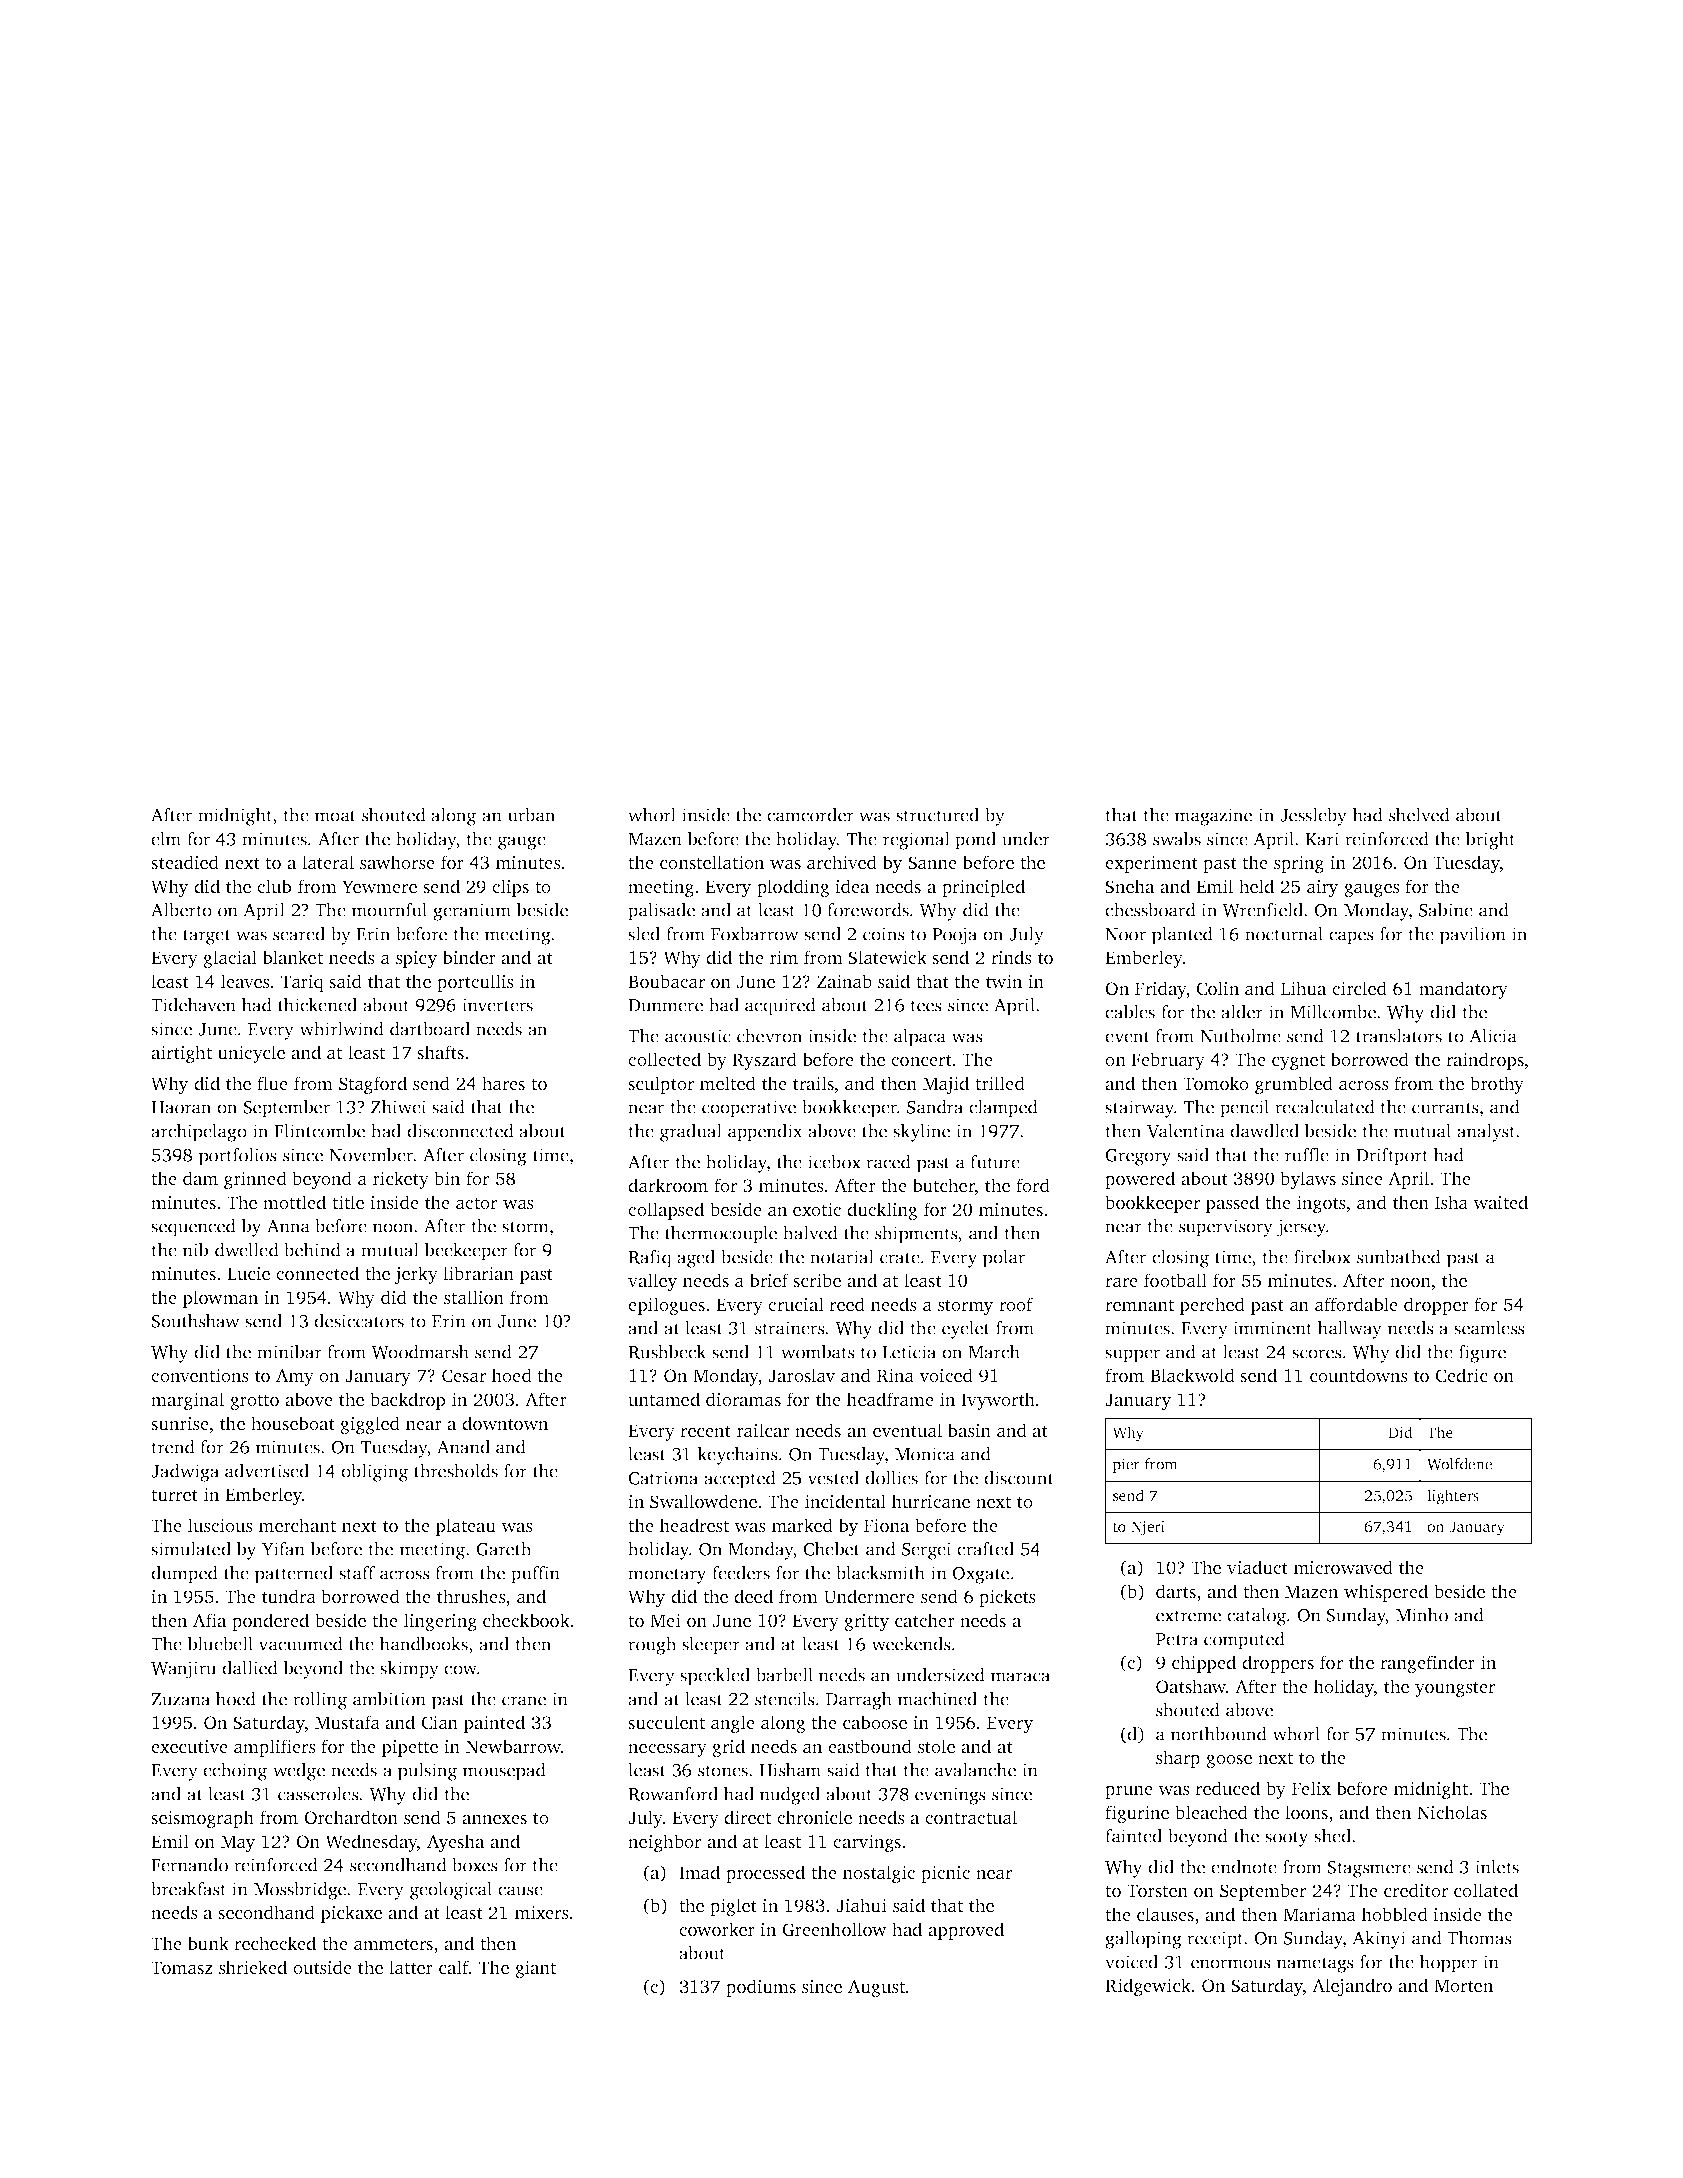 The width and height of the image is (1683, 2178). I want to click on pier, so click(1126, 1465).
